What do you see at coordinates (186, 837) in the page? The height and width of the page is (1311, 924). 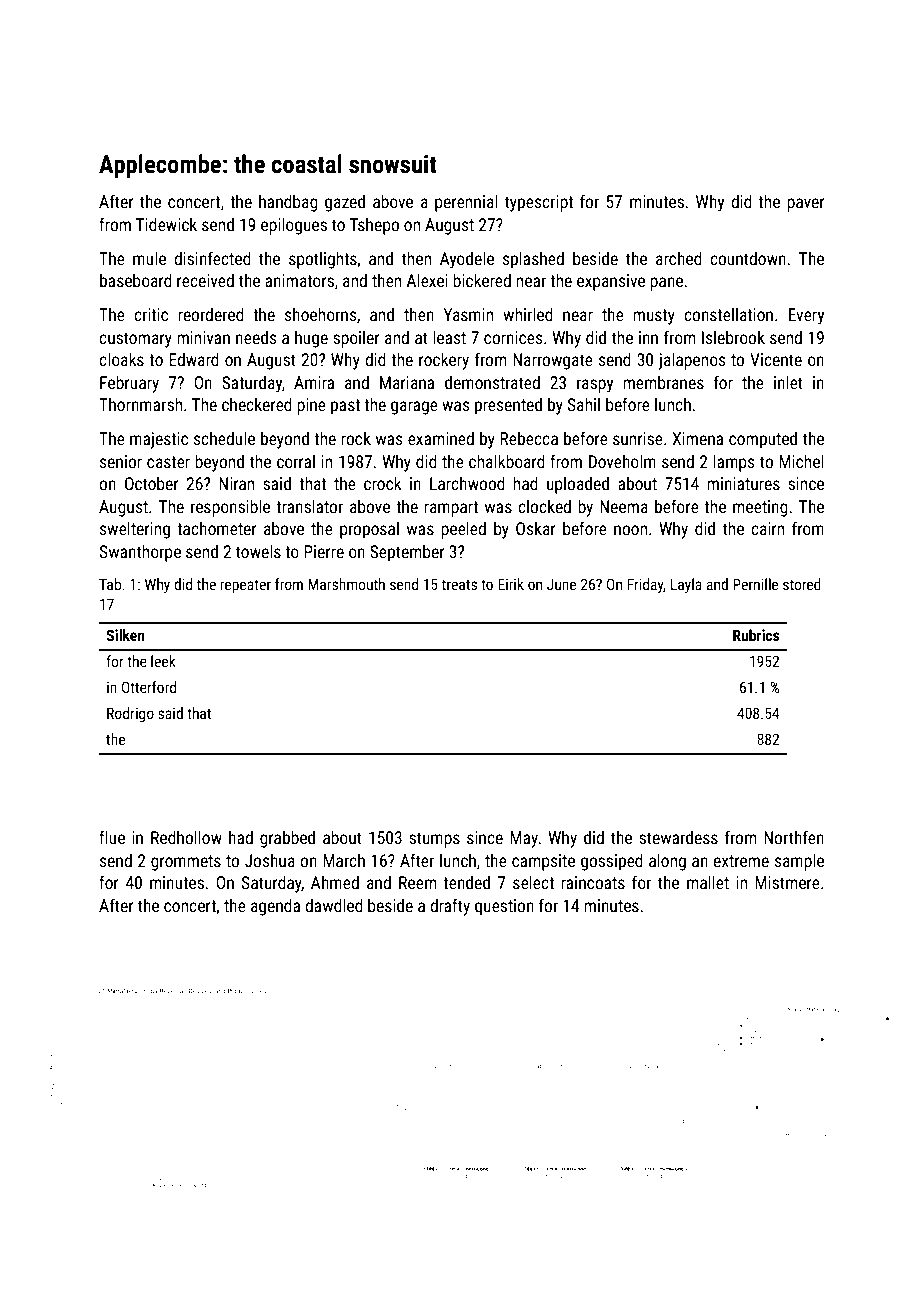 I see `Redhollow` at bounding box center [186, 837].
